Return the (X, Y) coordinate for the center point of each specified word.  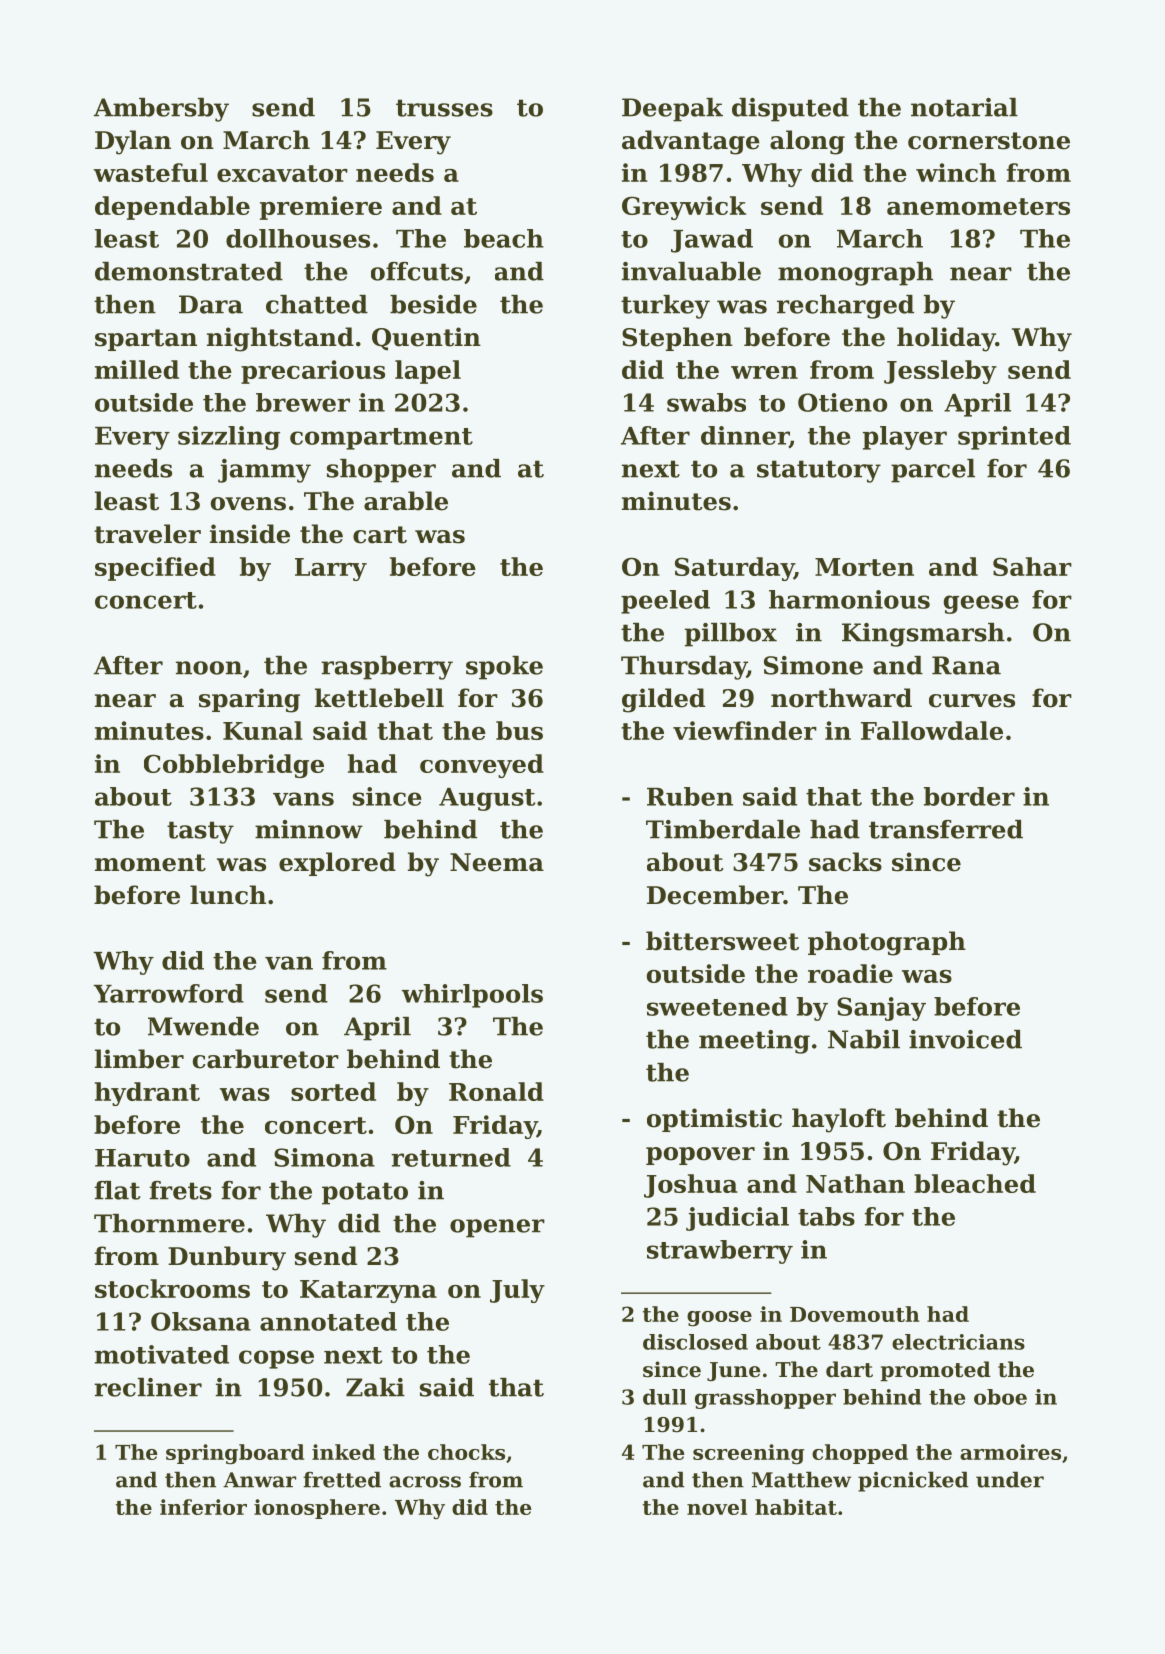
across (425, 1482)
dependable (172, 208)
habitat (796, 1507)
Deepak (672, 110)
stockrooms (172, 1288)
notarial (964, 107)
